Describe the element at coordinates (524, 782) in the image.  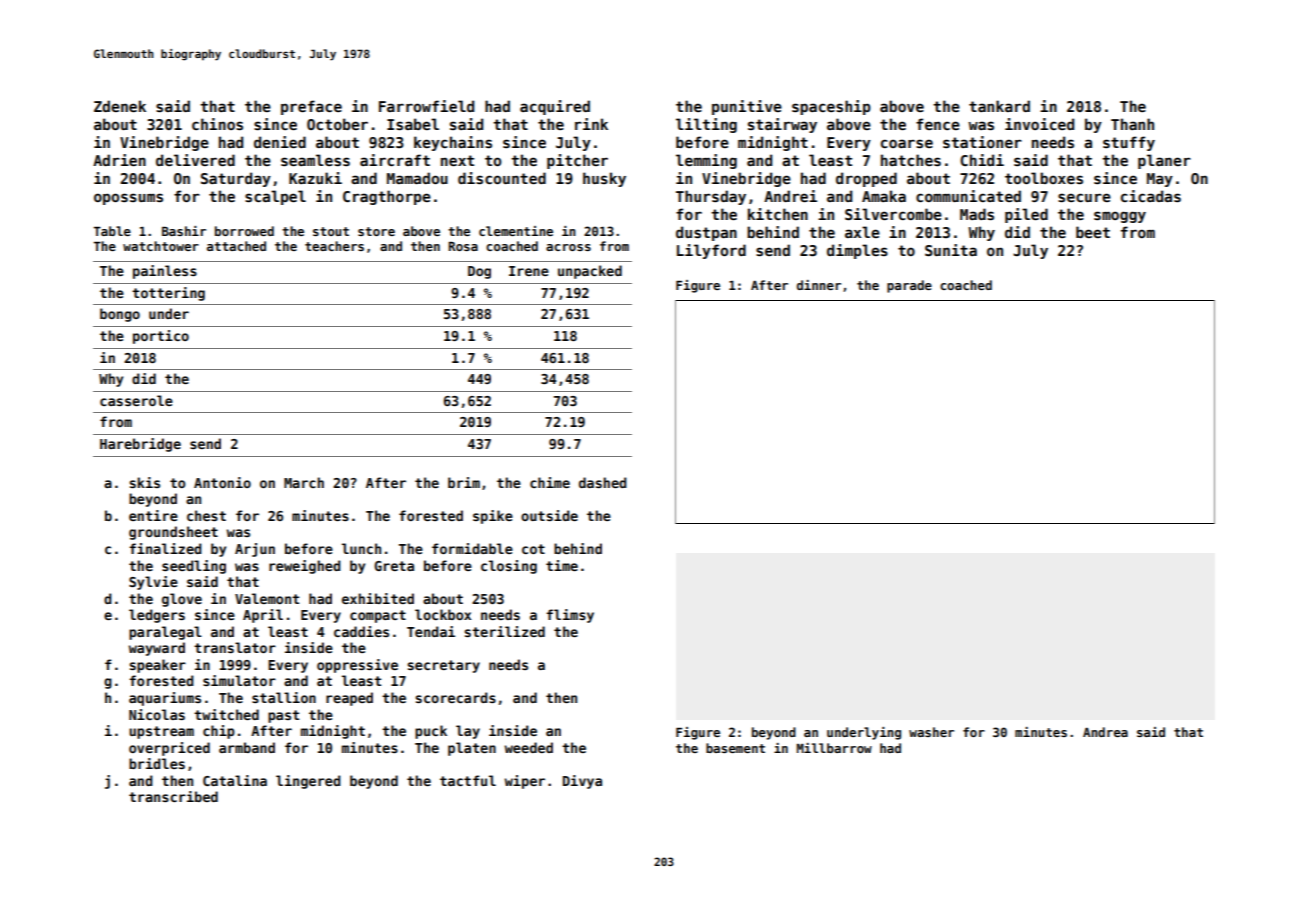
I see `wiper` at that location.
